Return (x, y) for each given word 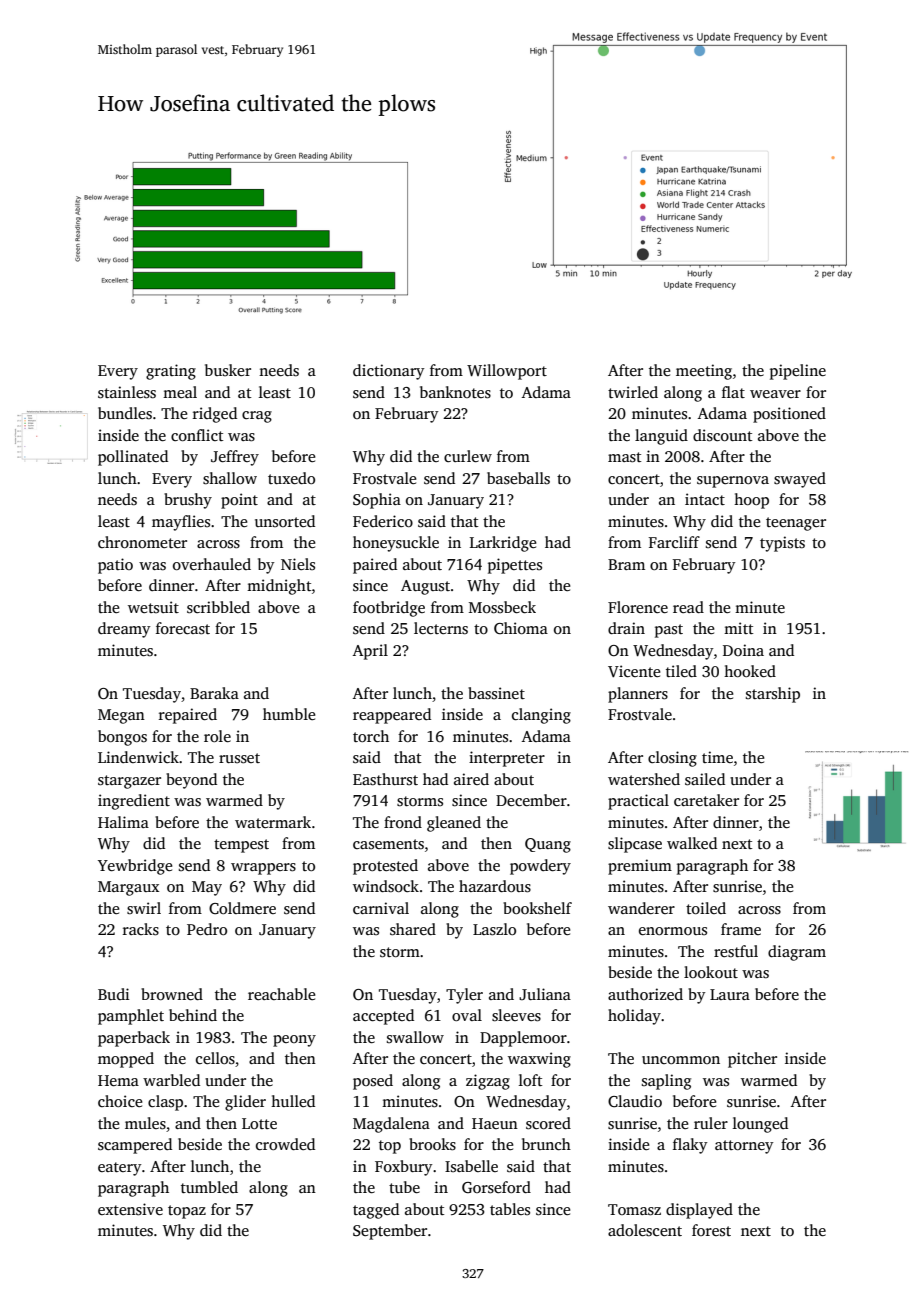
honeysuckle (396, 544)
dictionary (389, 372)
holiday (634, 1017)
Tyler (464, 996)
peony (294, 1041)
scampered (135, 1146)
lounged (760, 1125)
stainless (127, 392)
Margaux (128, 888)
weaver (775, 394)
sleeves (516, 1015)
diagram (797, 953)
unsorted (285, 521)
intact (705, 499)
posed (373, 1082)
